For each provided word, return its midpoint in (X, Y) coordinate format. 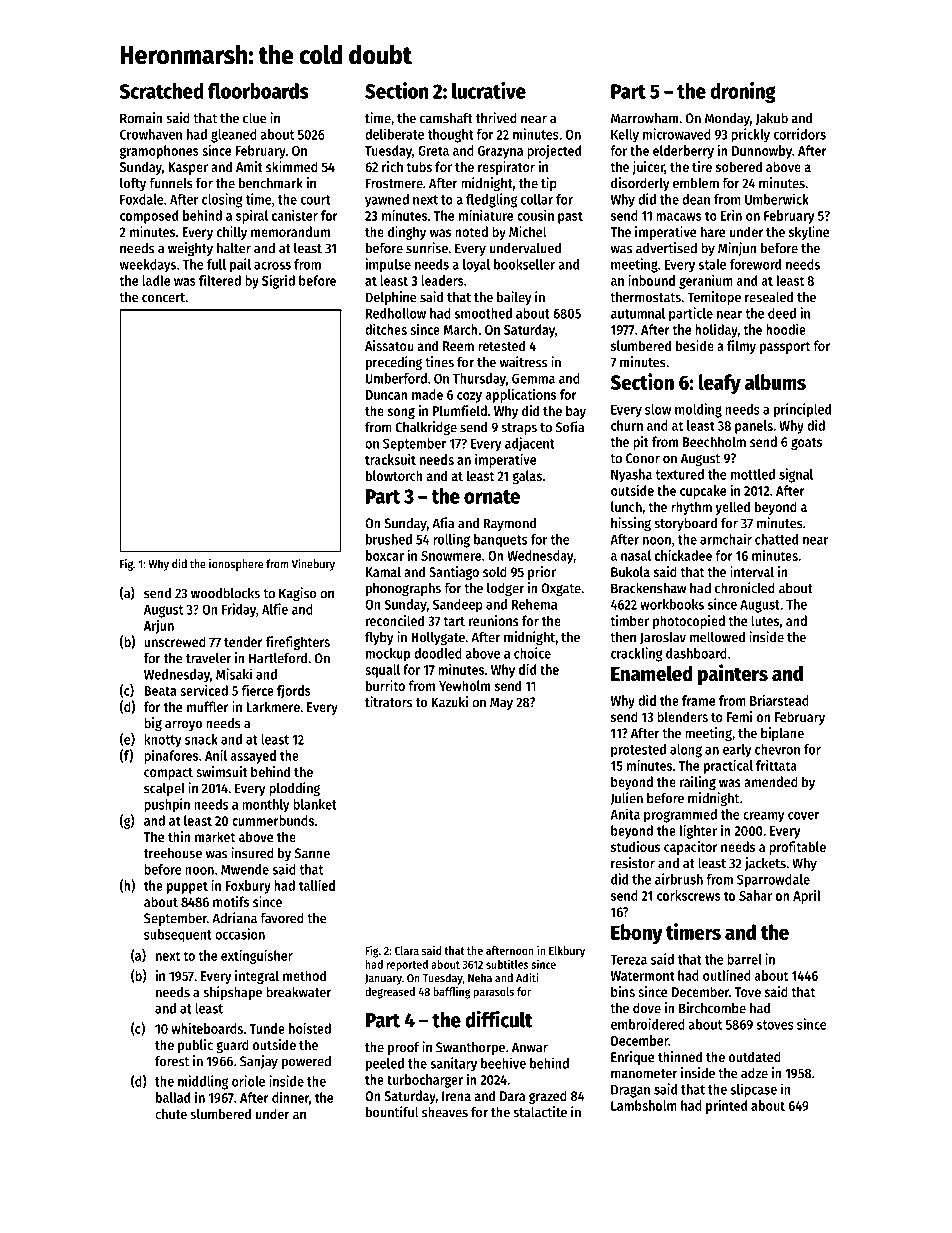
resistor (633, 863)
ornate (492, 497)
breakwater (298, 992)
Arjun (159, 627)
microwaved (677, 134)
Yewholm (464, 685)
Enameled (652, 673)
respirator (506, 168)
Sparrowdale (773, 881)
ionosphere (236, 565)
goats (806, 444)
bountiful (392, 1112)
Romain (141, 118)
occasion (240, 934)
